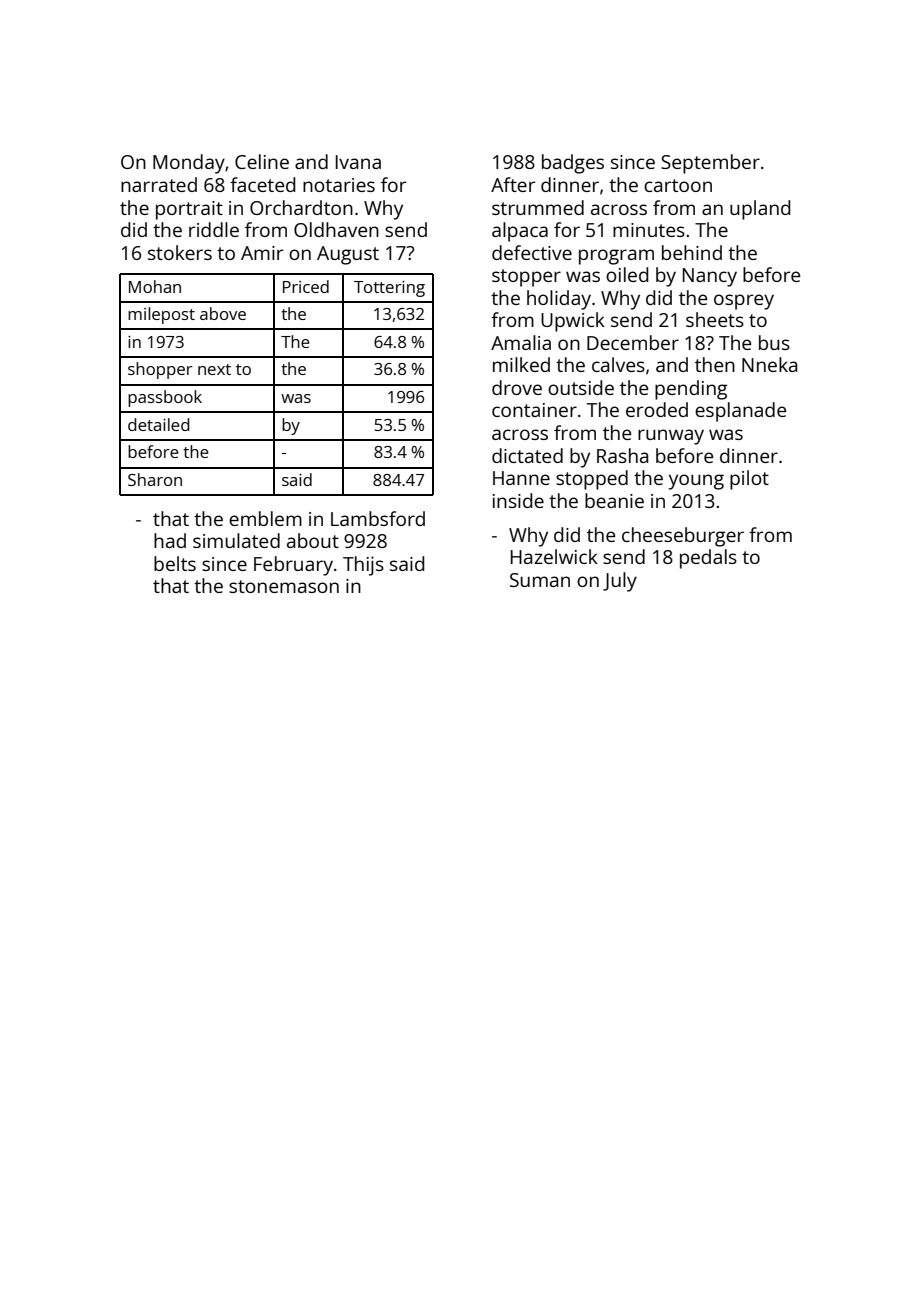 The image size is (924, 1311). What do you see at coordinates (155, 479) in the page?
I see `Sharon` at bounding box center [155, 479].
